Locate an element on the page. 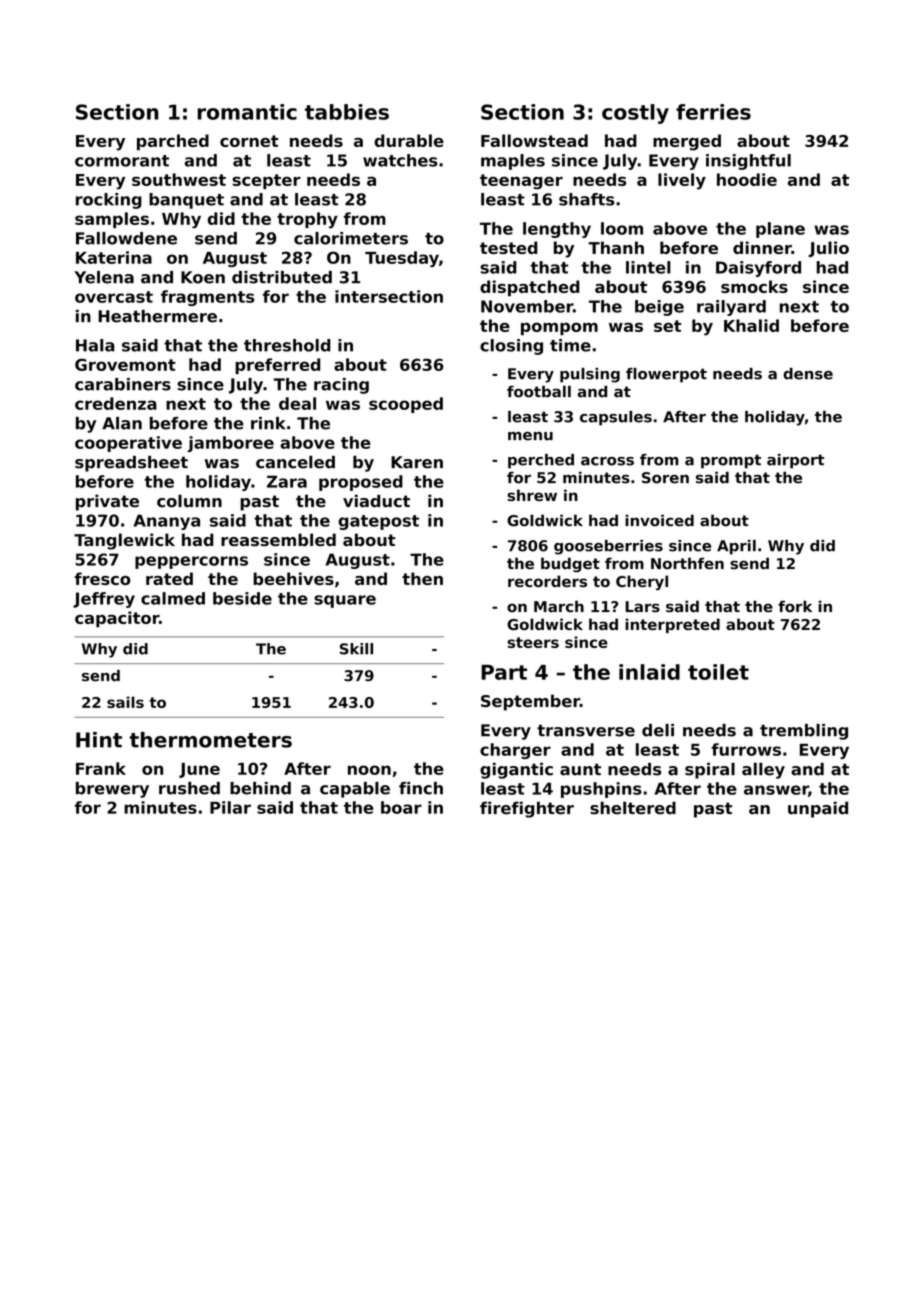 The image size is (924, 1314). tabbies is located at coordinates (347, 112).
